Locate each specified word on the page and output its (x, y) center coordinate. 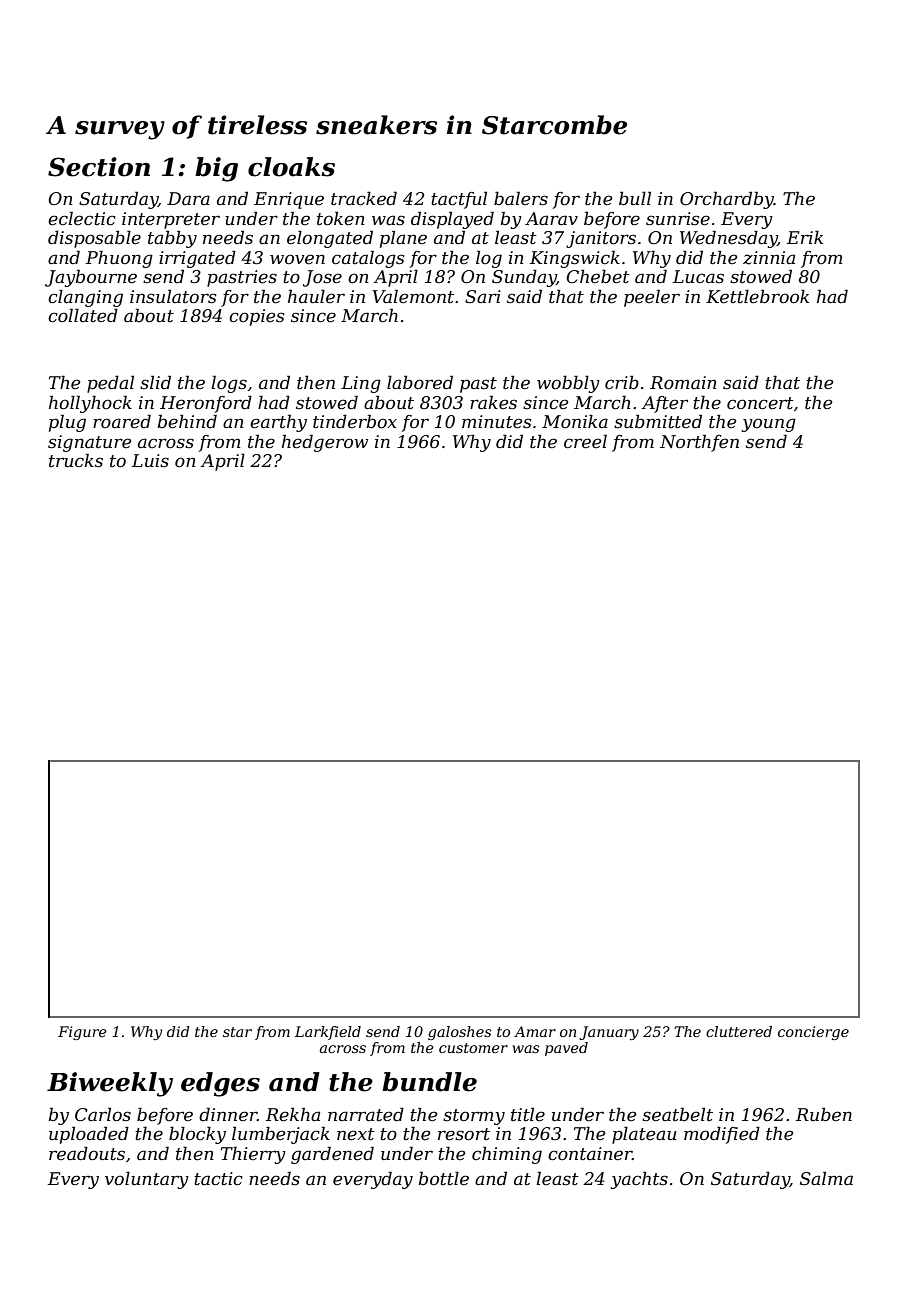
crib (622, 382)
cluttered (739, 1031)
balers (521, 198)
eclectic (82, 218)
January (609, 1033)
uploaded (89, 1135)
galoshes (459, 1033)
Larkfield (328, 1033)
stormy (474, 1117)
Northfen (699, 443)
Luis (150, 460)
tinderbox (355, 421)
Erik (805, 237)
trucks (76, 460)
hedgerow (325, 443)
